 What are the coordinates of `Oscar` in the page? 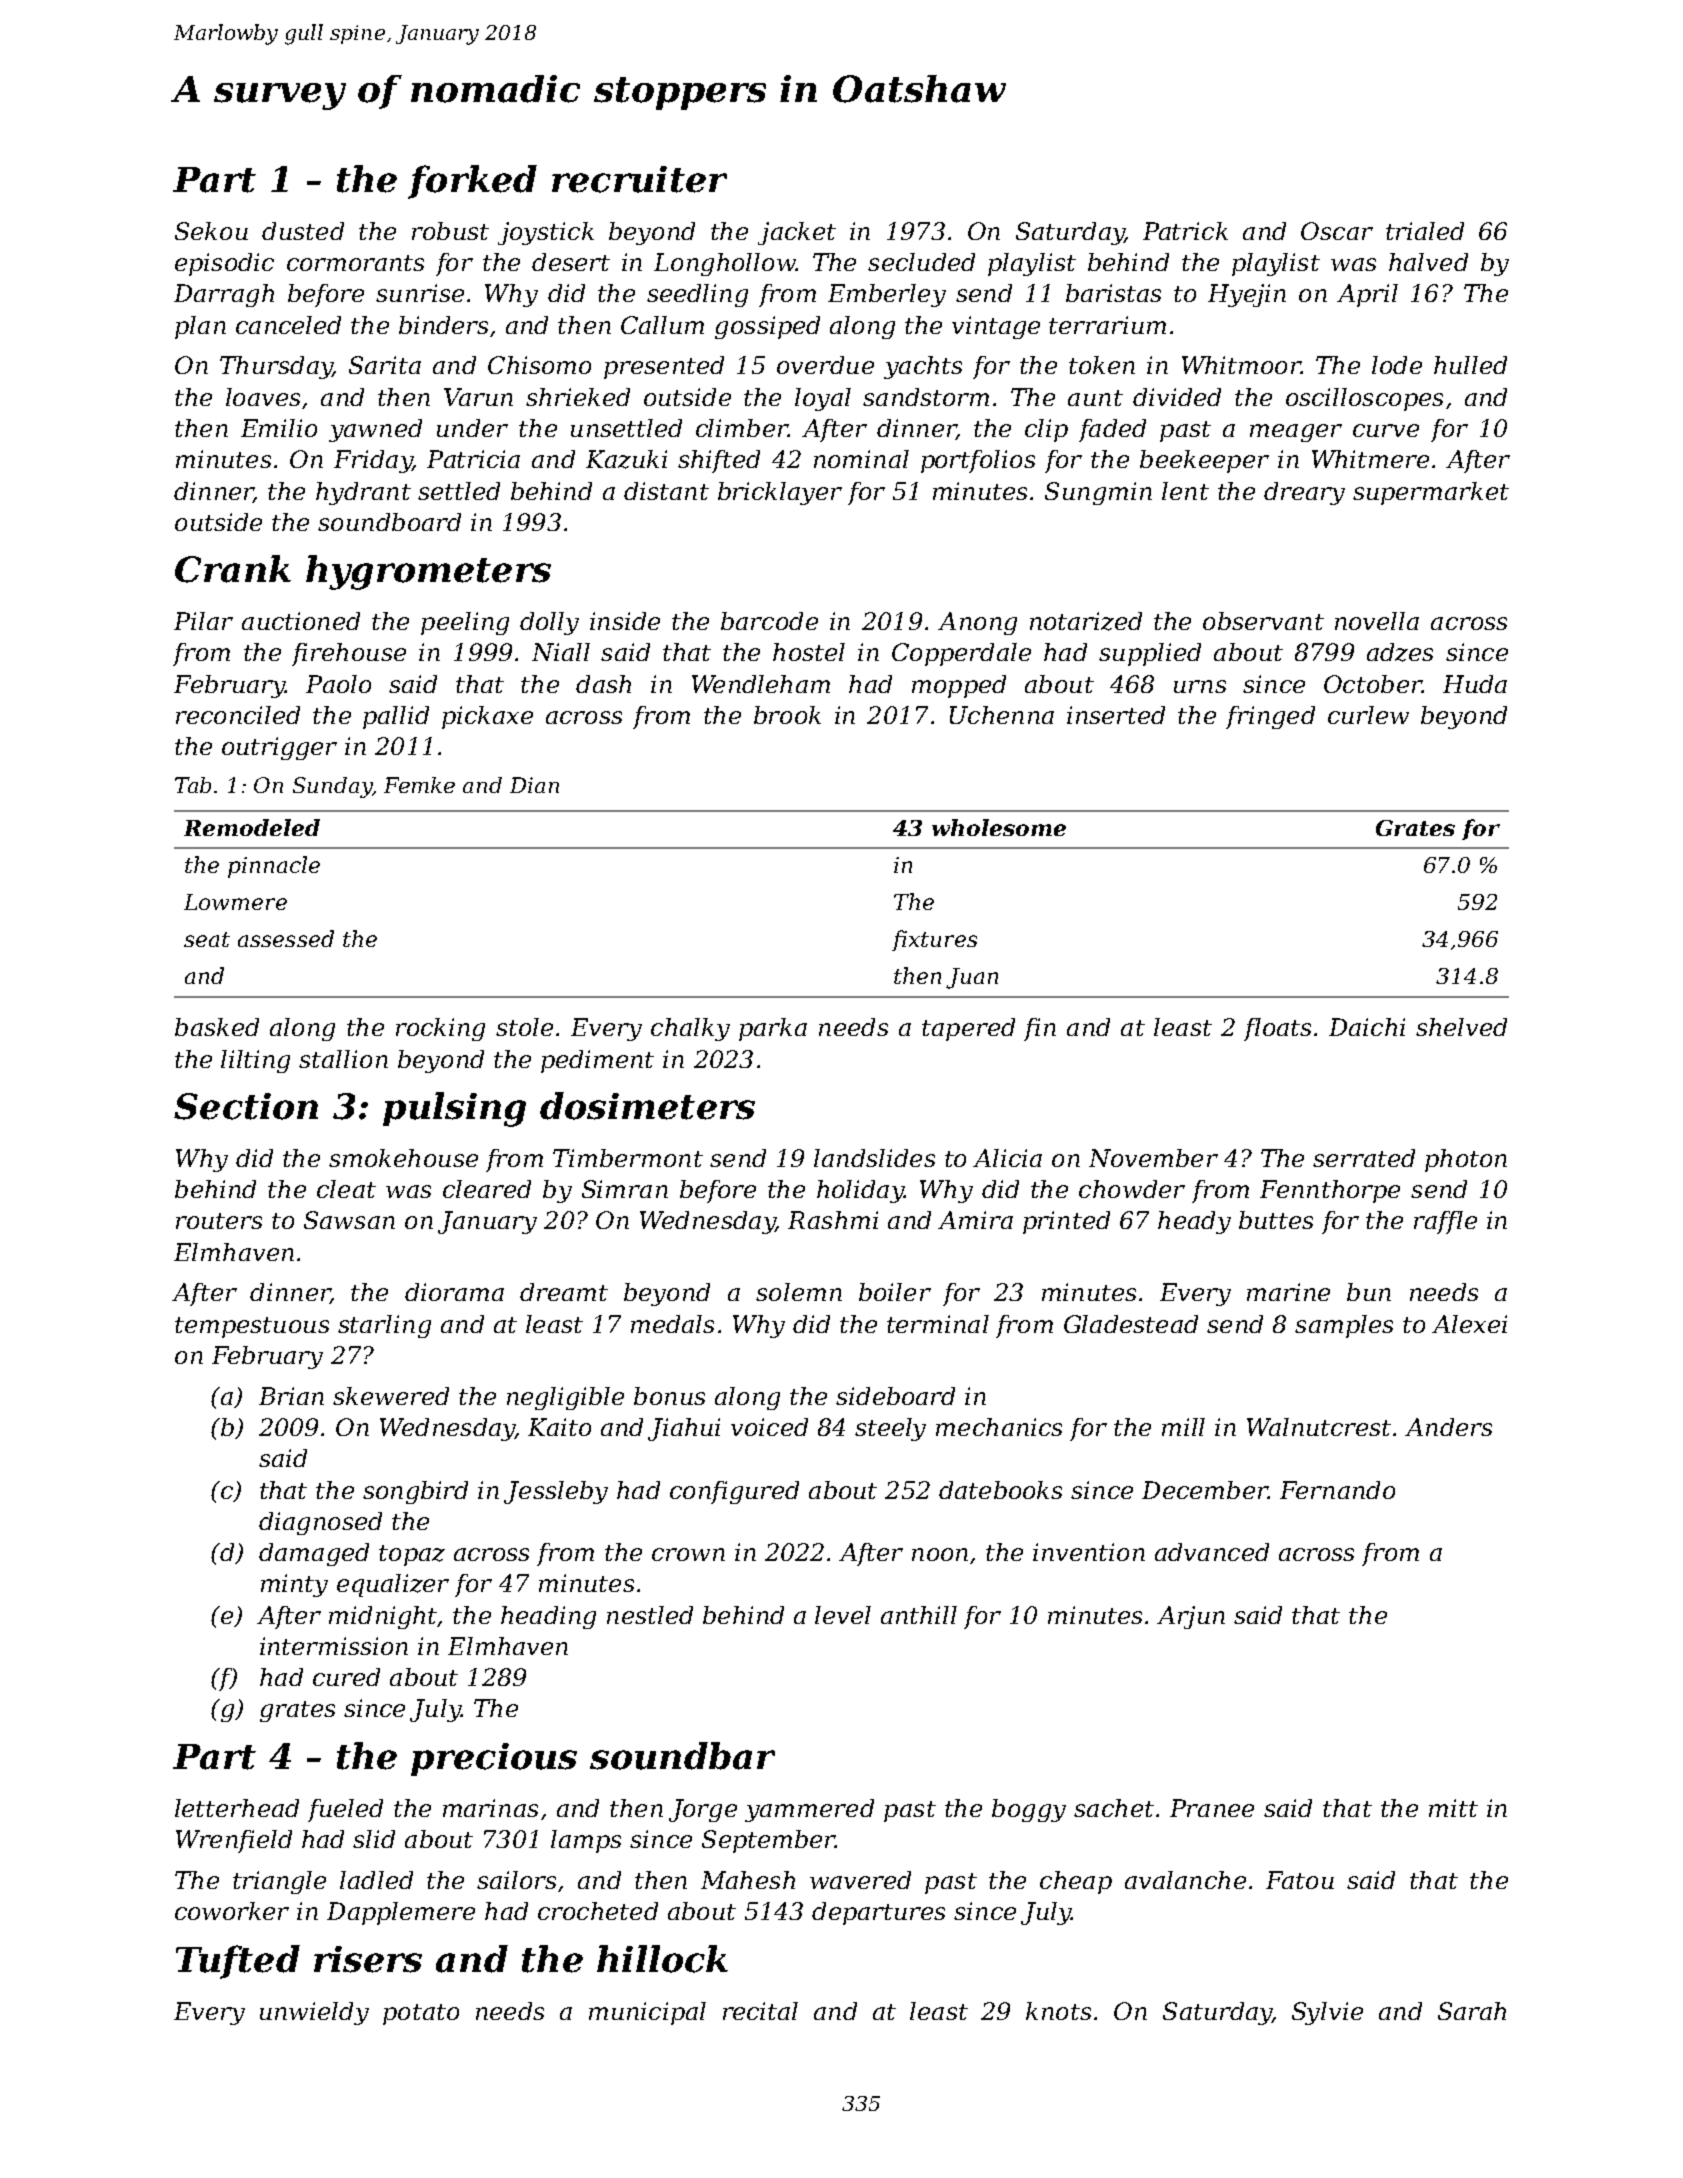 It's located at (1337, 231).
